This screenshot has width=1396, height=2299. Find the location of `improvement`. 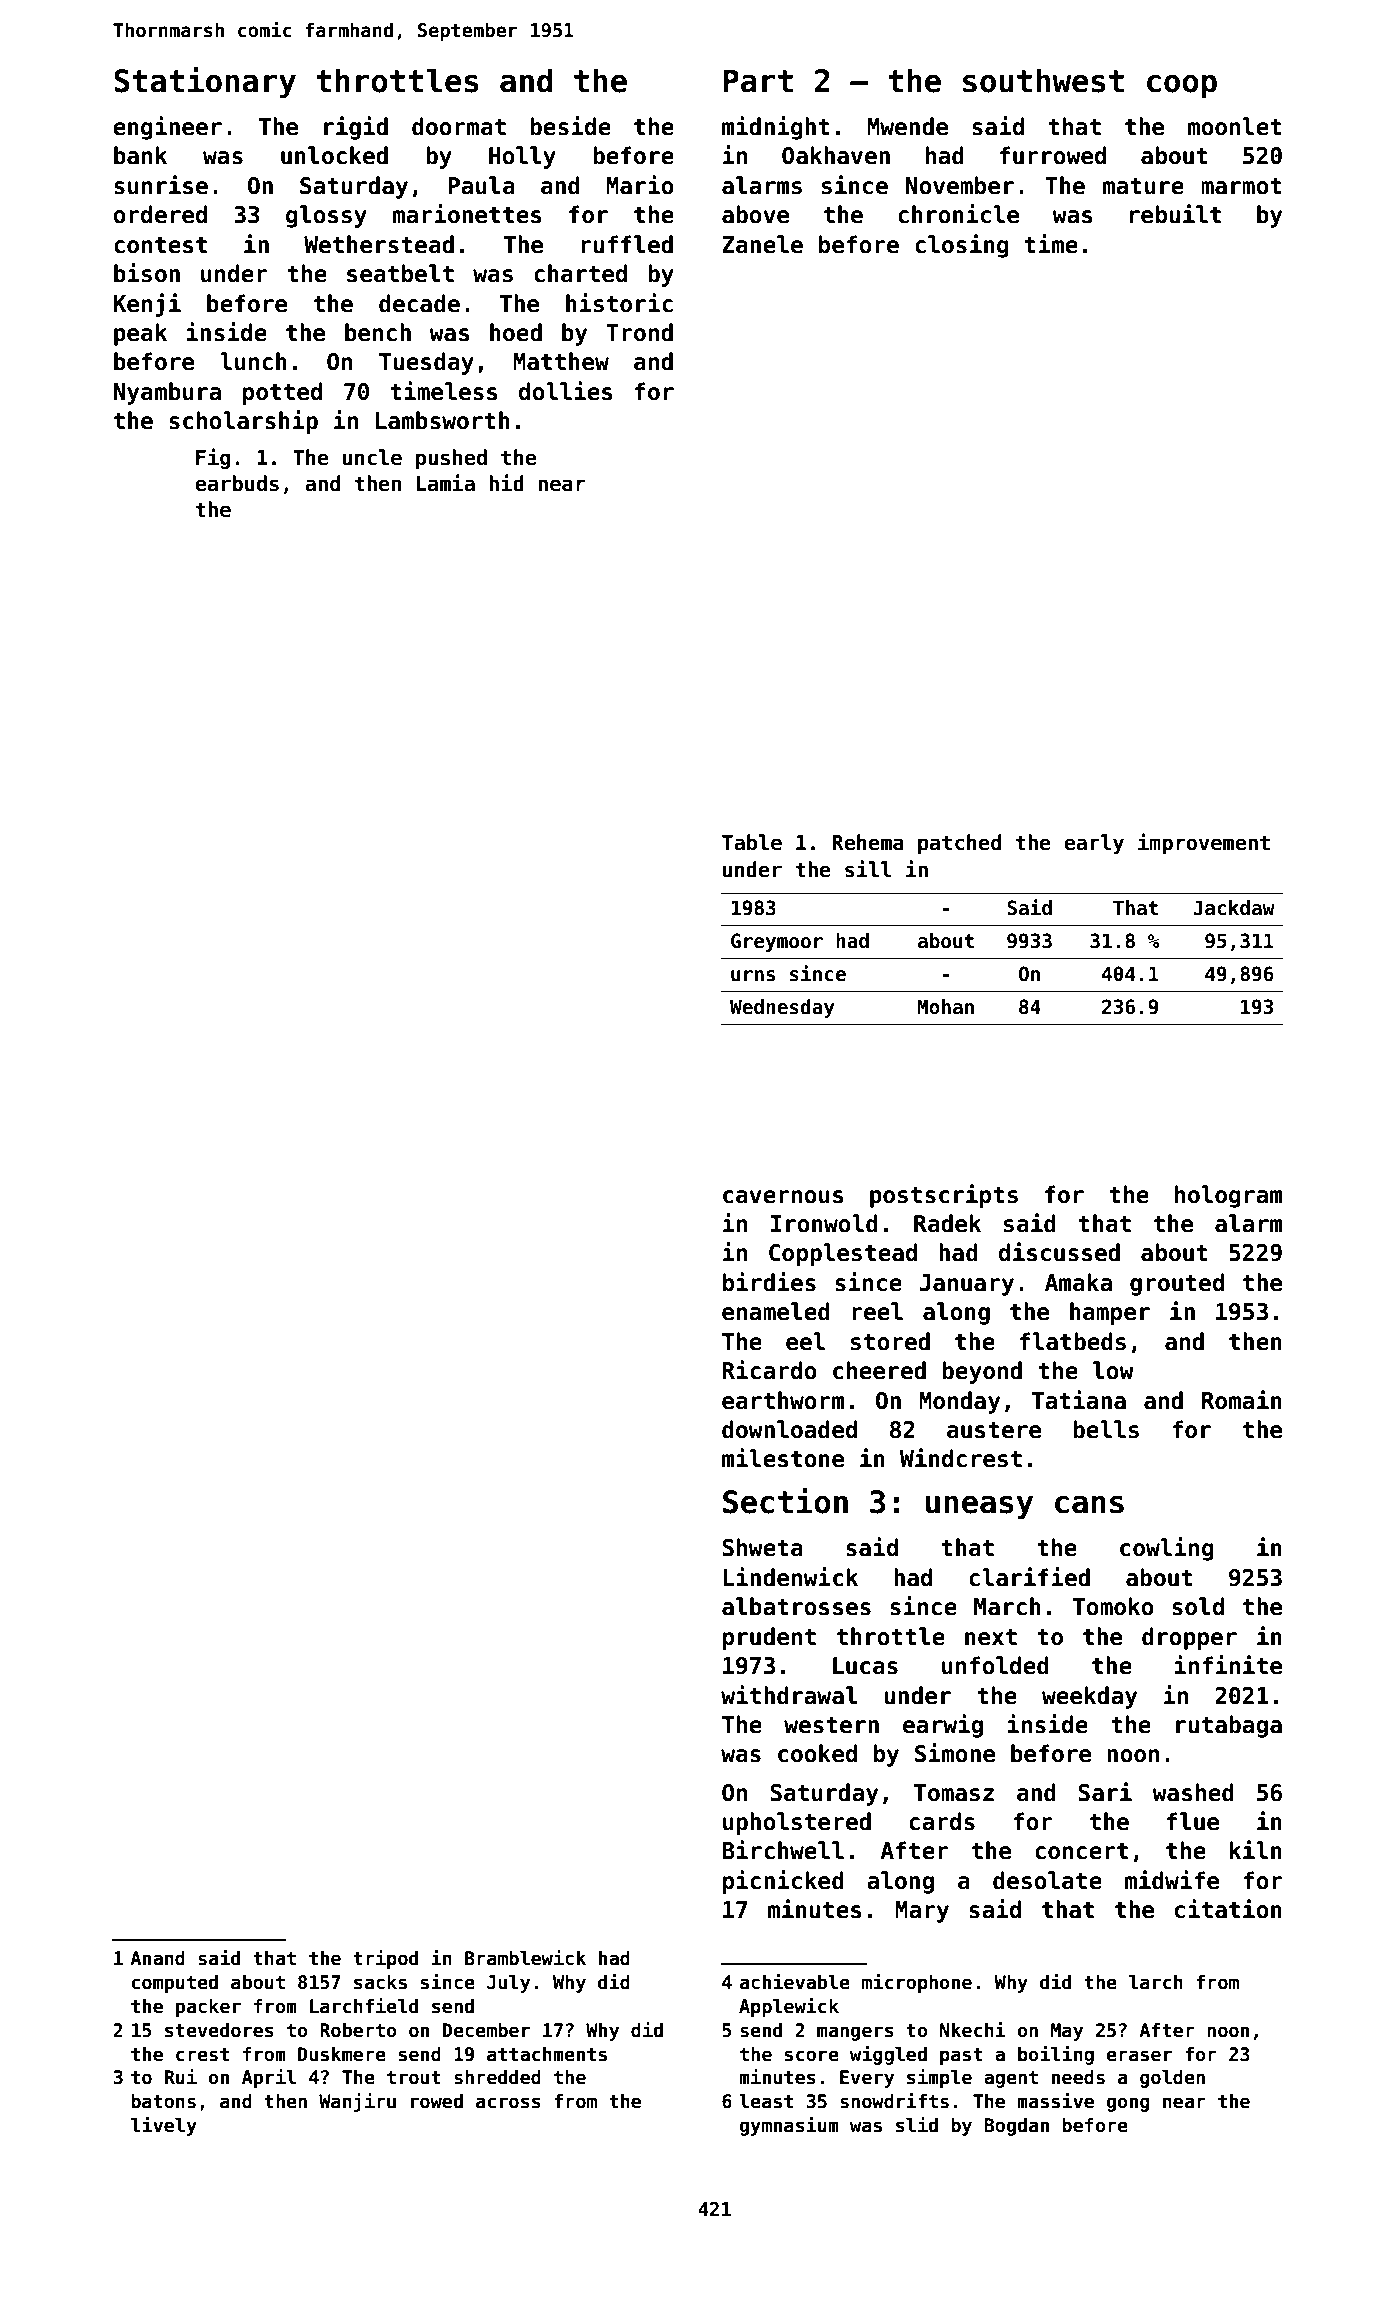

improvement is located at coordinates (1204, 843).
